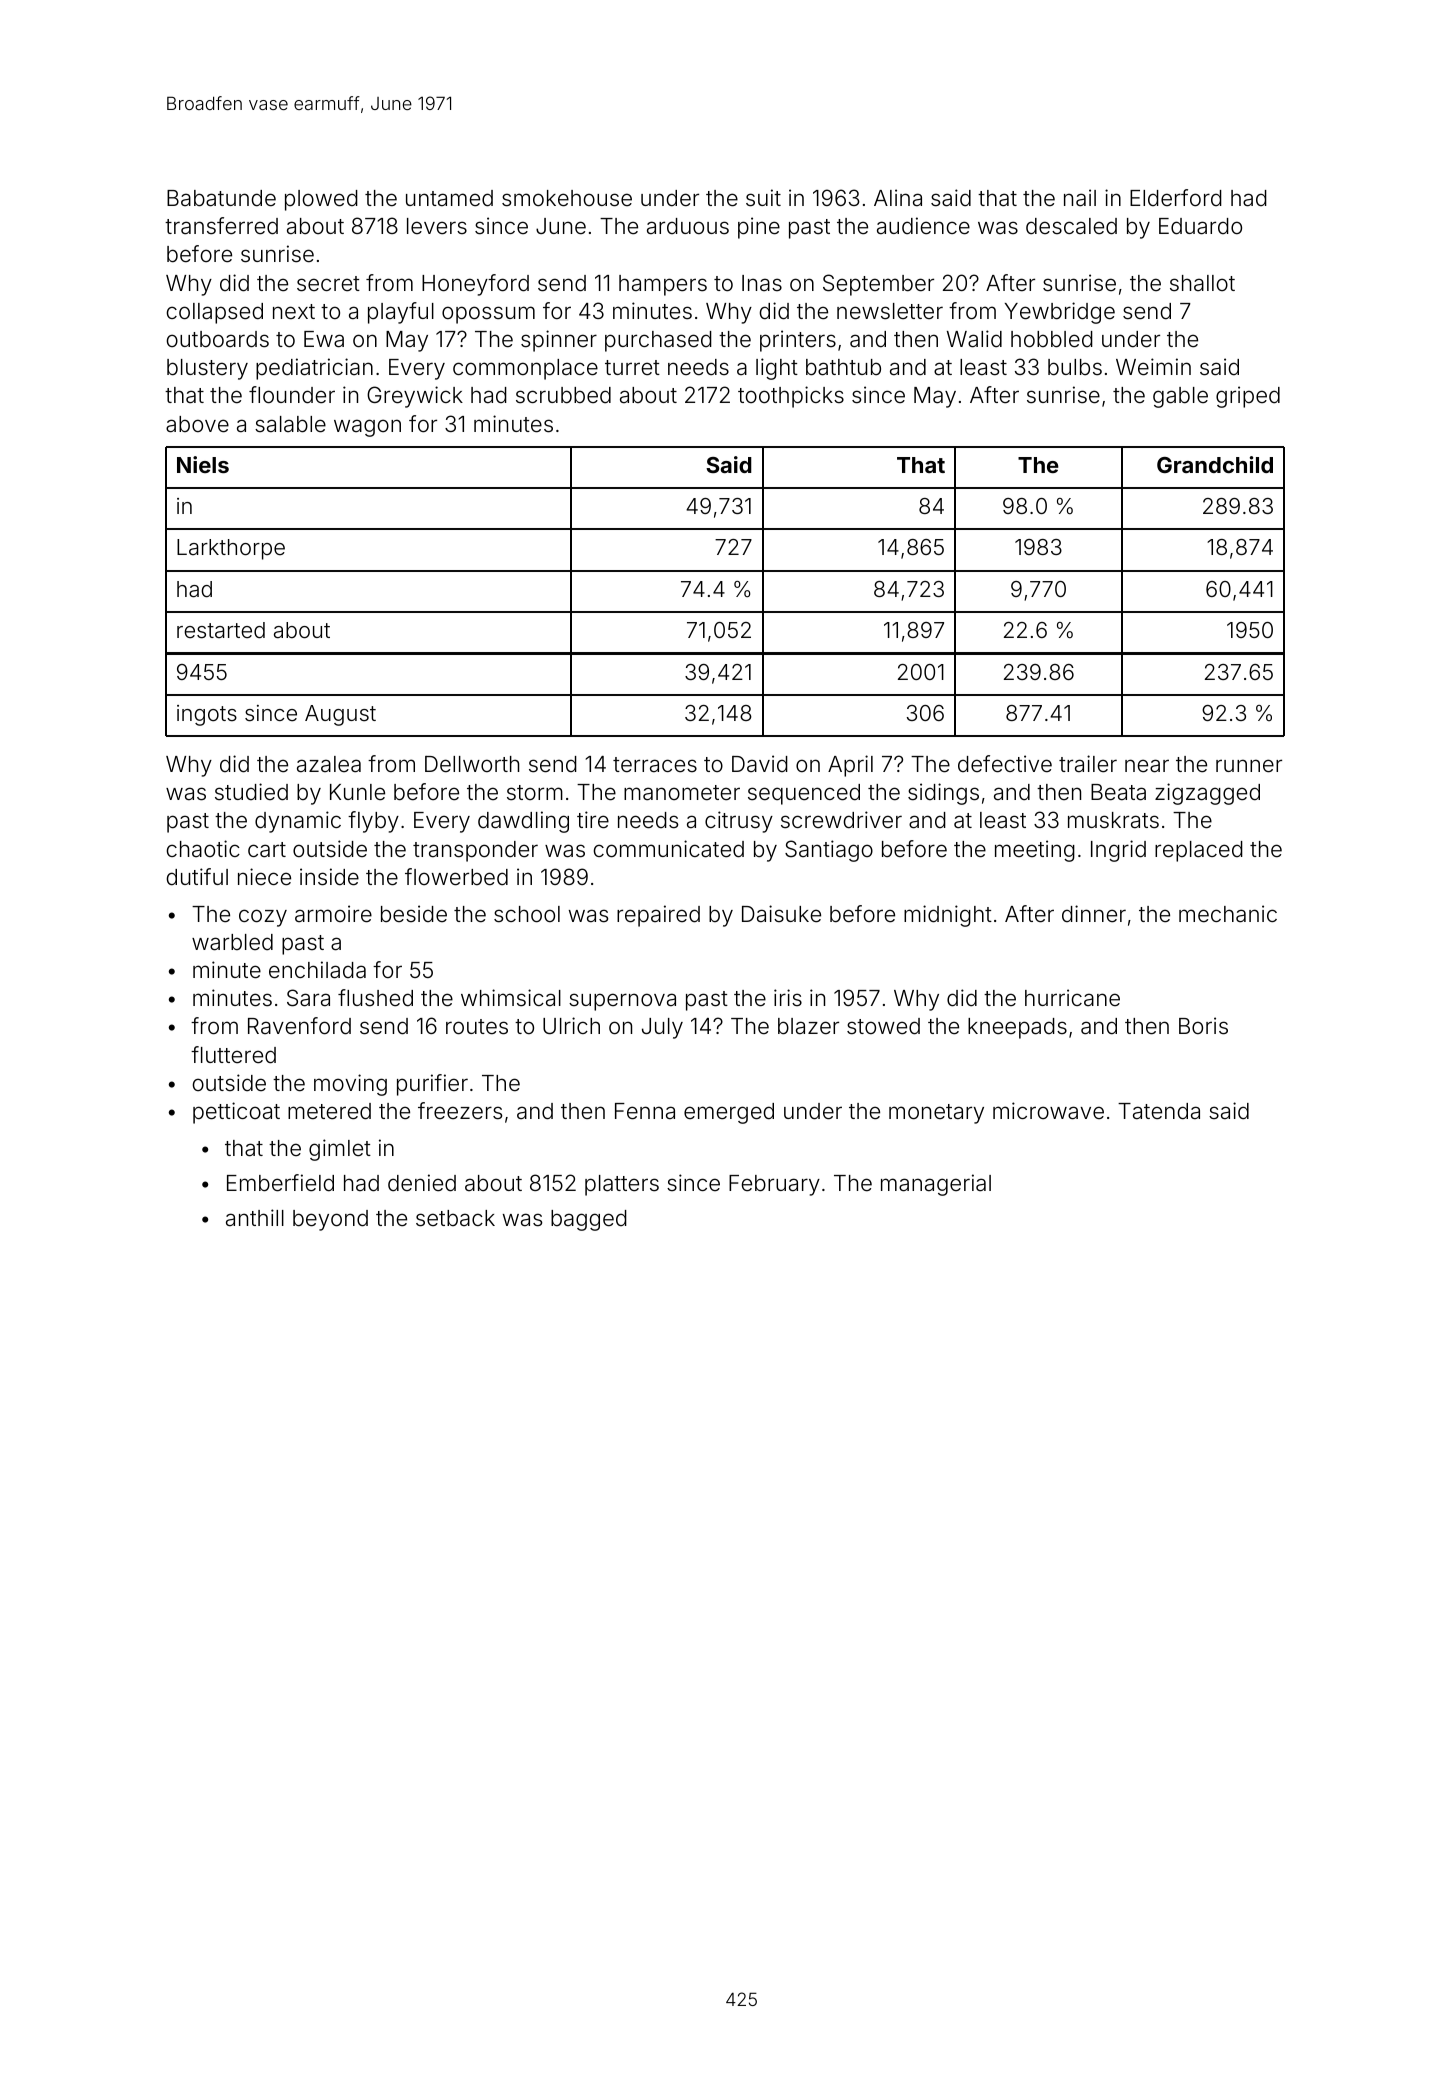  What do you see at coordinates (1215, 464) in the screenshot?
I see `Grandchild` at bounding box center [1215, 464].
